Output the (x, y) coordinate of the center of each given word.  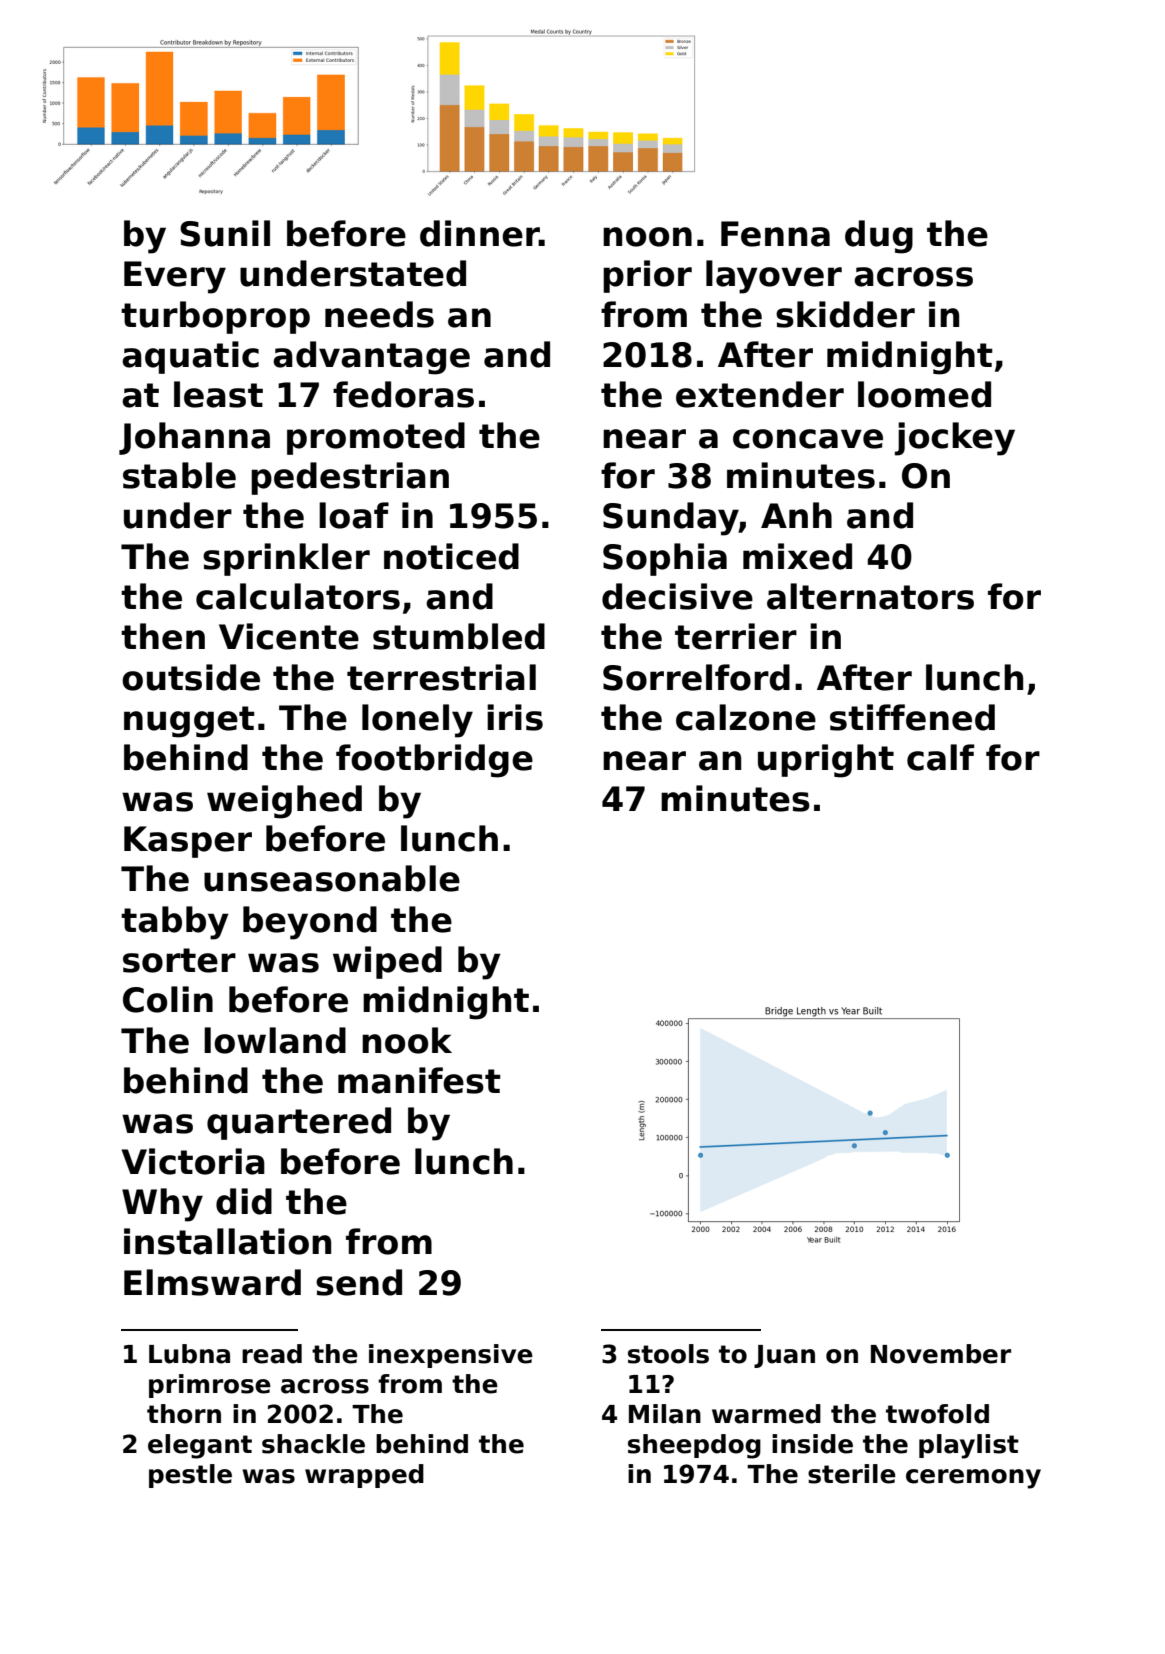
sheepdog (694, 1446)
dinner (480, 233)
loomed (924, 394)
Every (175, 277)
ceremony (973, 1479)
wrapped (364, 1476)
